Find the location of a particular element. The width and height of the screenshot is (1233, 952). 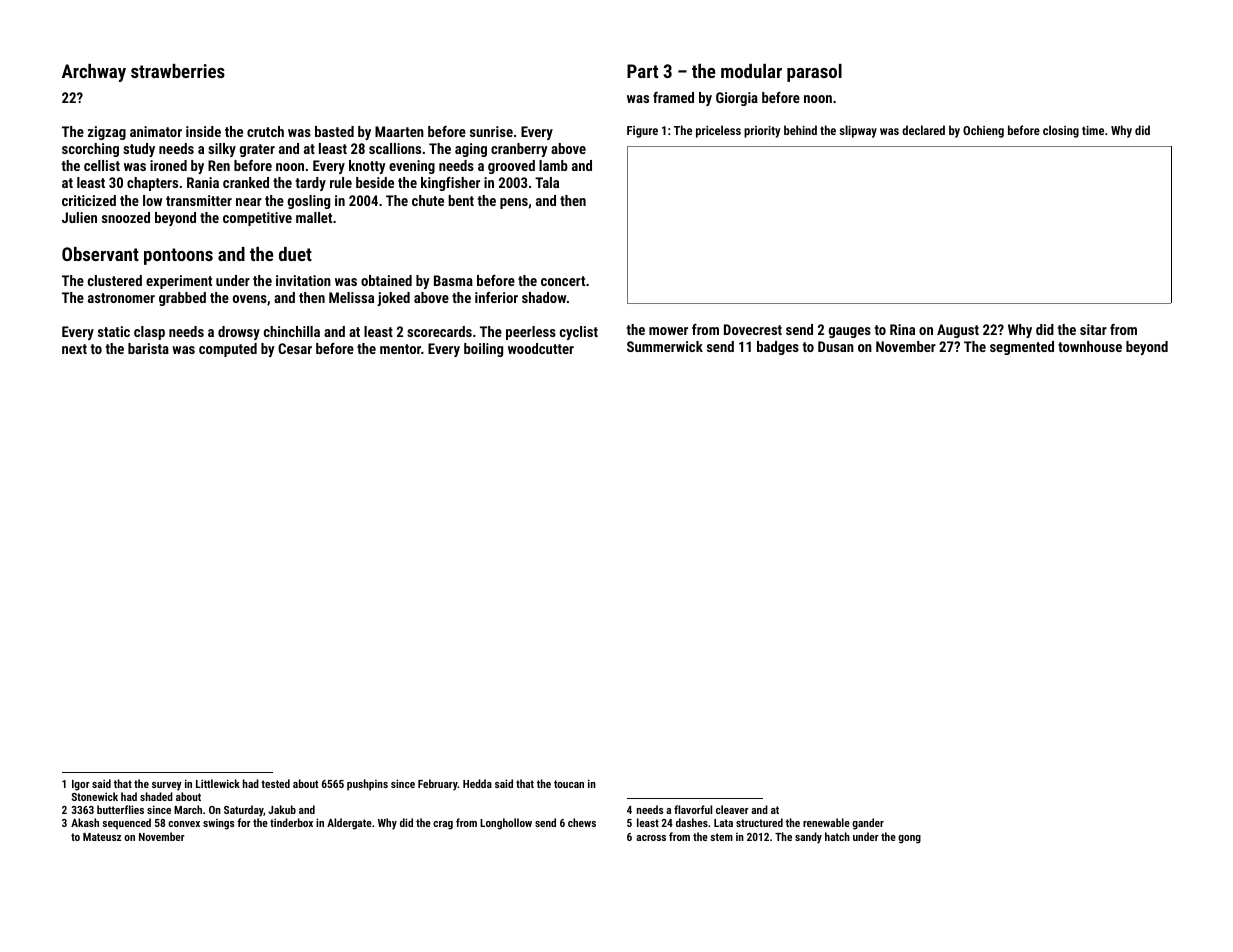

pushpins is located at coordinates (367, 785).
